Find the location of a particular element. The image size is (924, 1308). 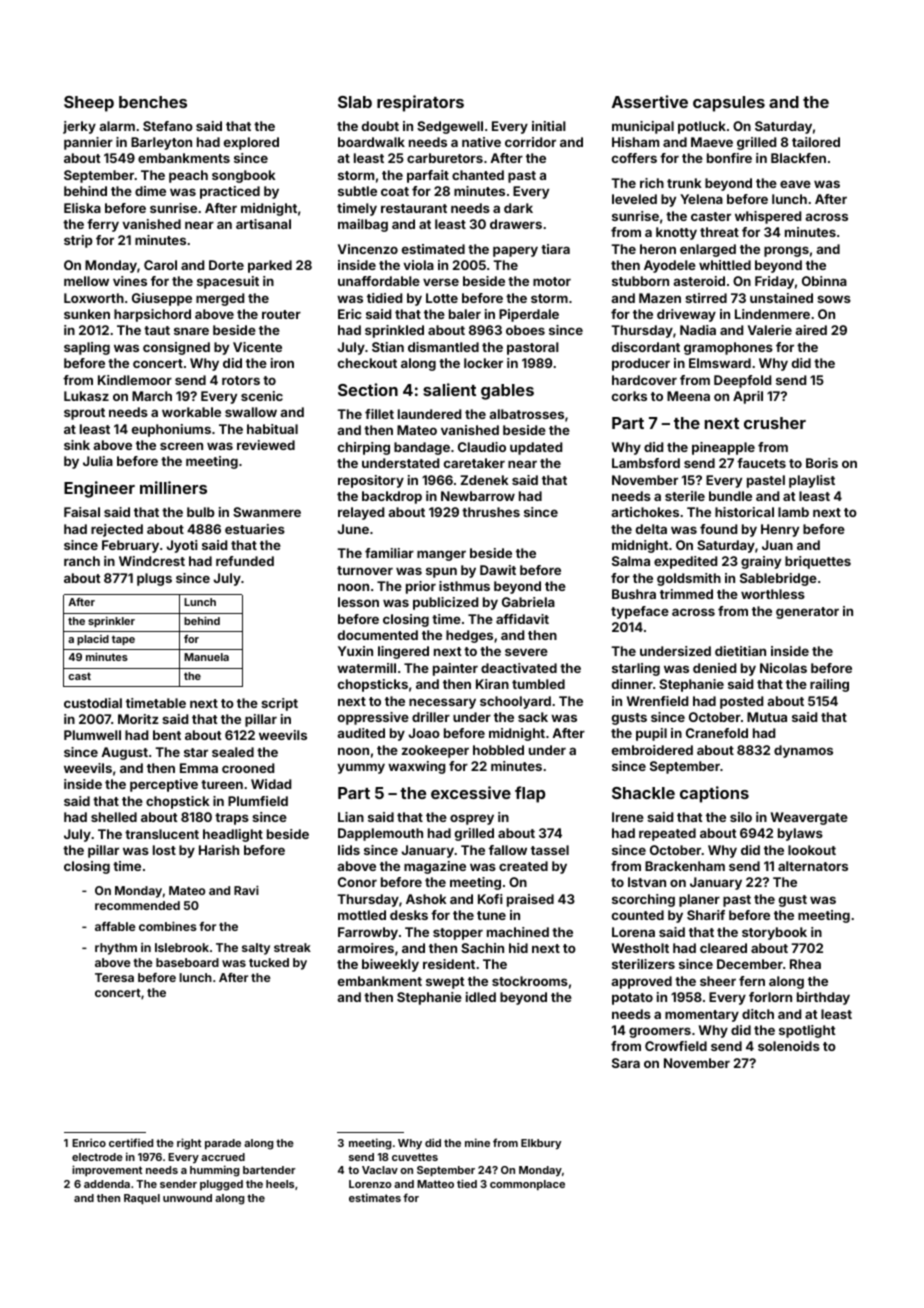

April is located at coordinates (748, 397).
